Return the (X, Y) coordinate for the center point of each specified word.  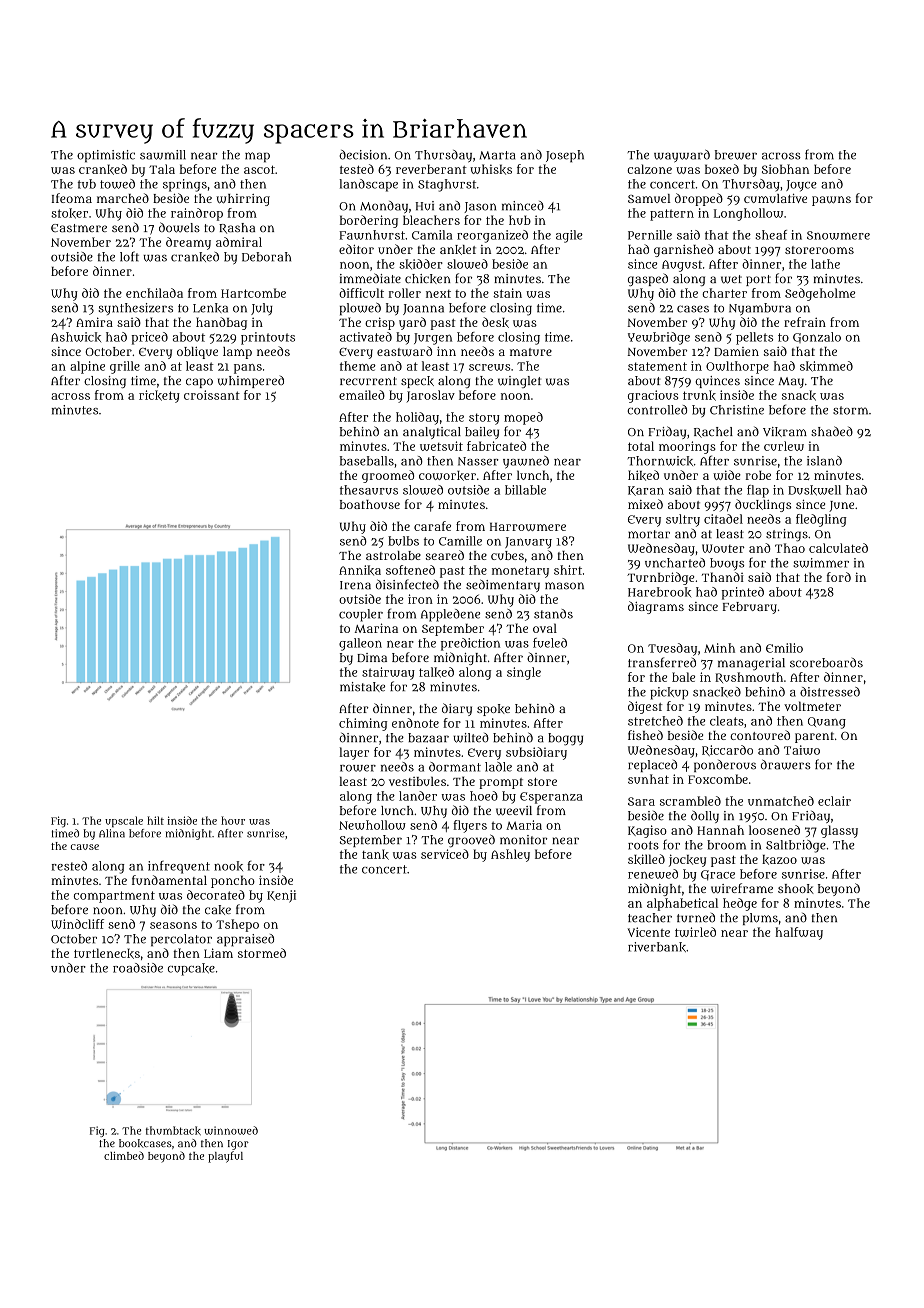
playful (225, 1157)
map (257, 157)
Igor (238, 1145)
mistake (362, 687)
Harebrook (659, 592)
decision (363, 155)
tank (375, 854)
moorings (687, 447)
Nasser (478, 461)
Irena (355, 585)
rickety (159, 396)
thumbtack (173, 1130)
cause (85, 847)
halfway (799, 933)
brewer (736, 155)
